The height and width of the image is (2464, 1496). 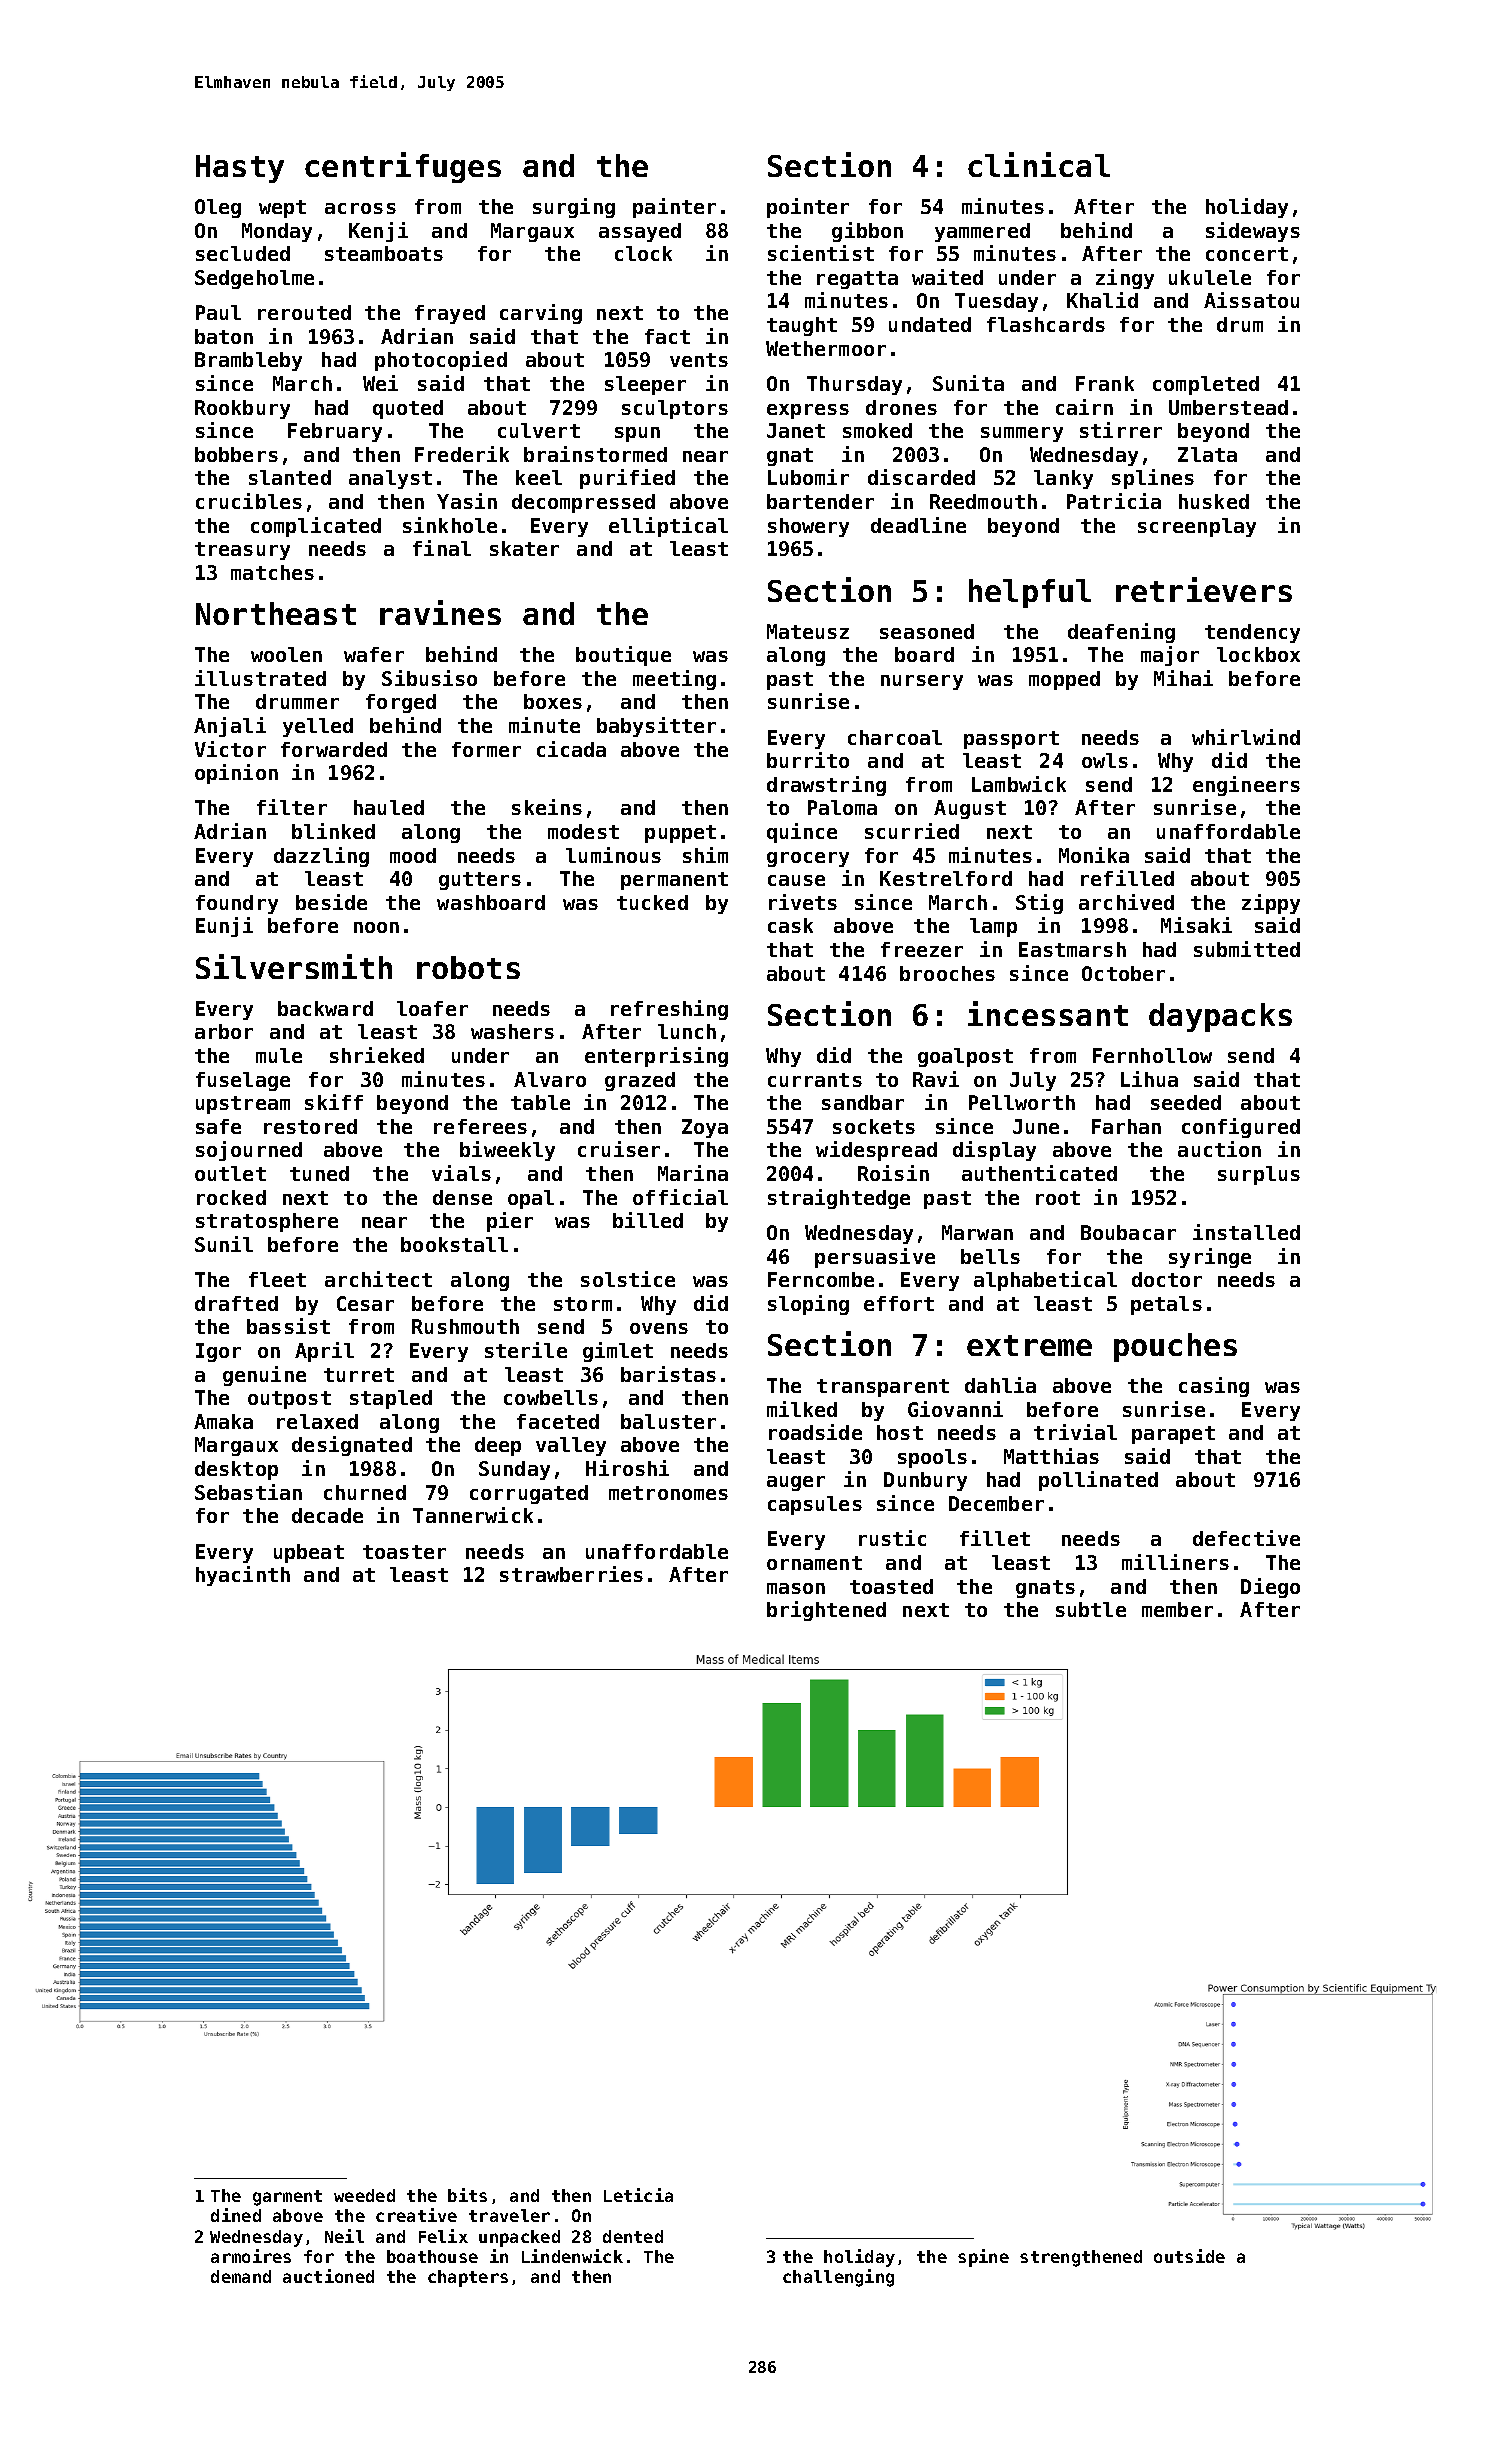 I want to click on spun, so click(x=637, y=434).
